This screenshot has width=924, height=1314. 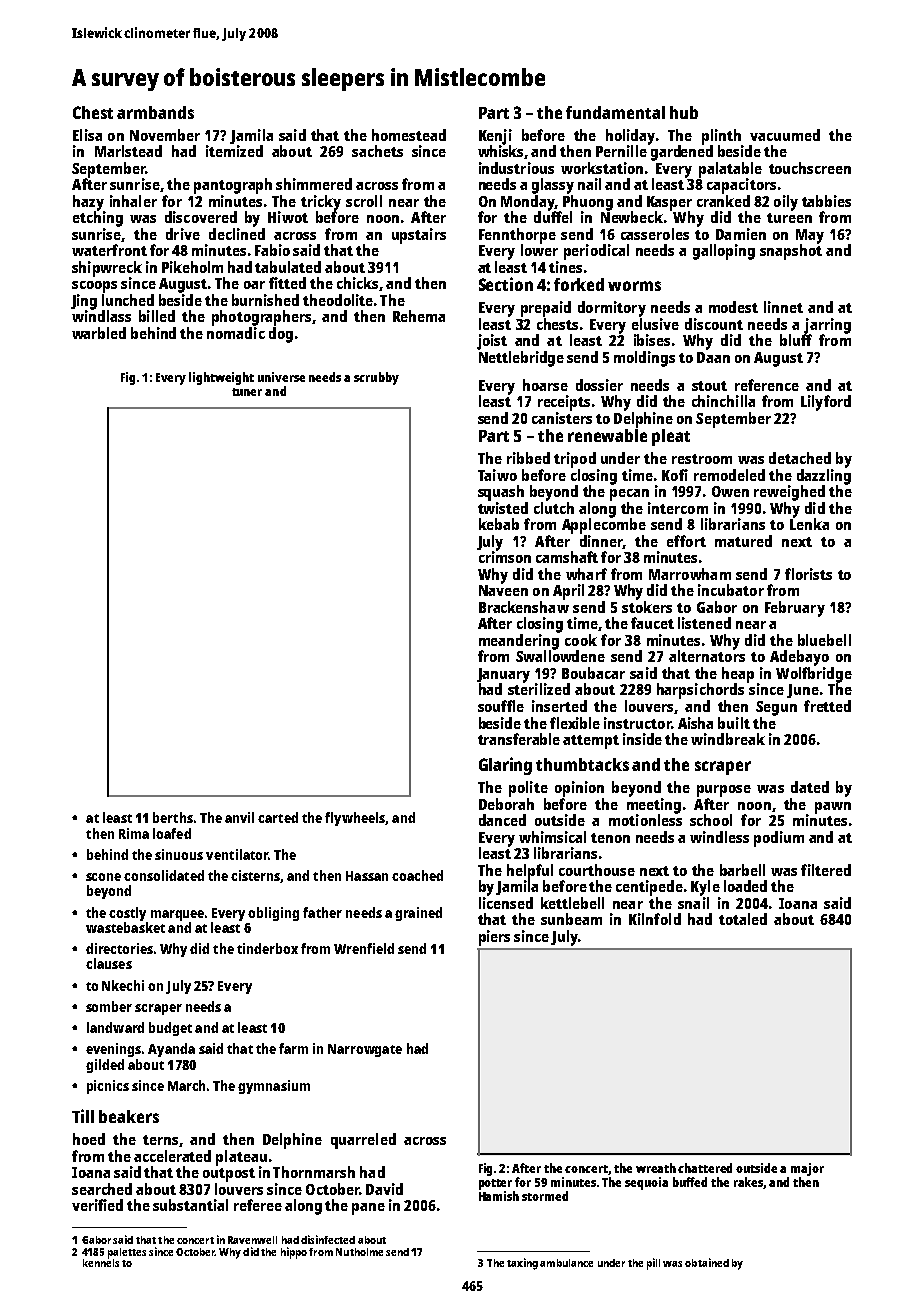 What do you see at coordinates (190, 1205) in the screenshot?
I see `substantial` at bounding box center [190, 1205].
